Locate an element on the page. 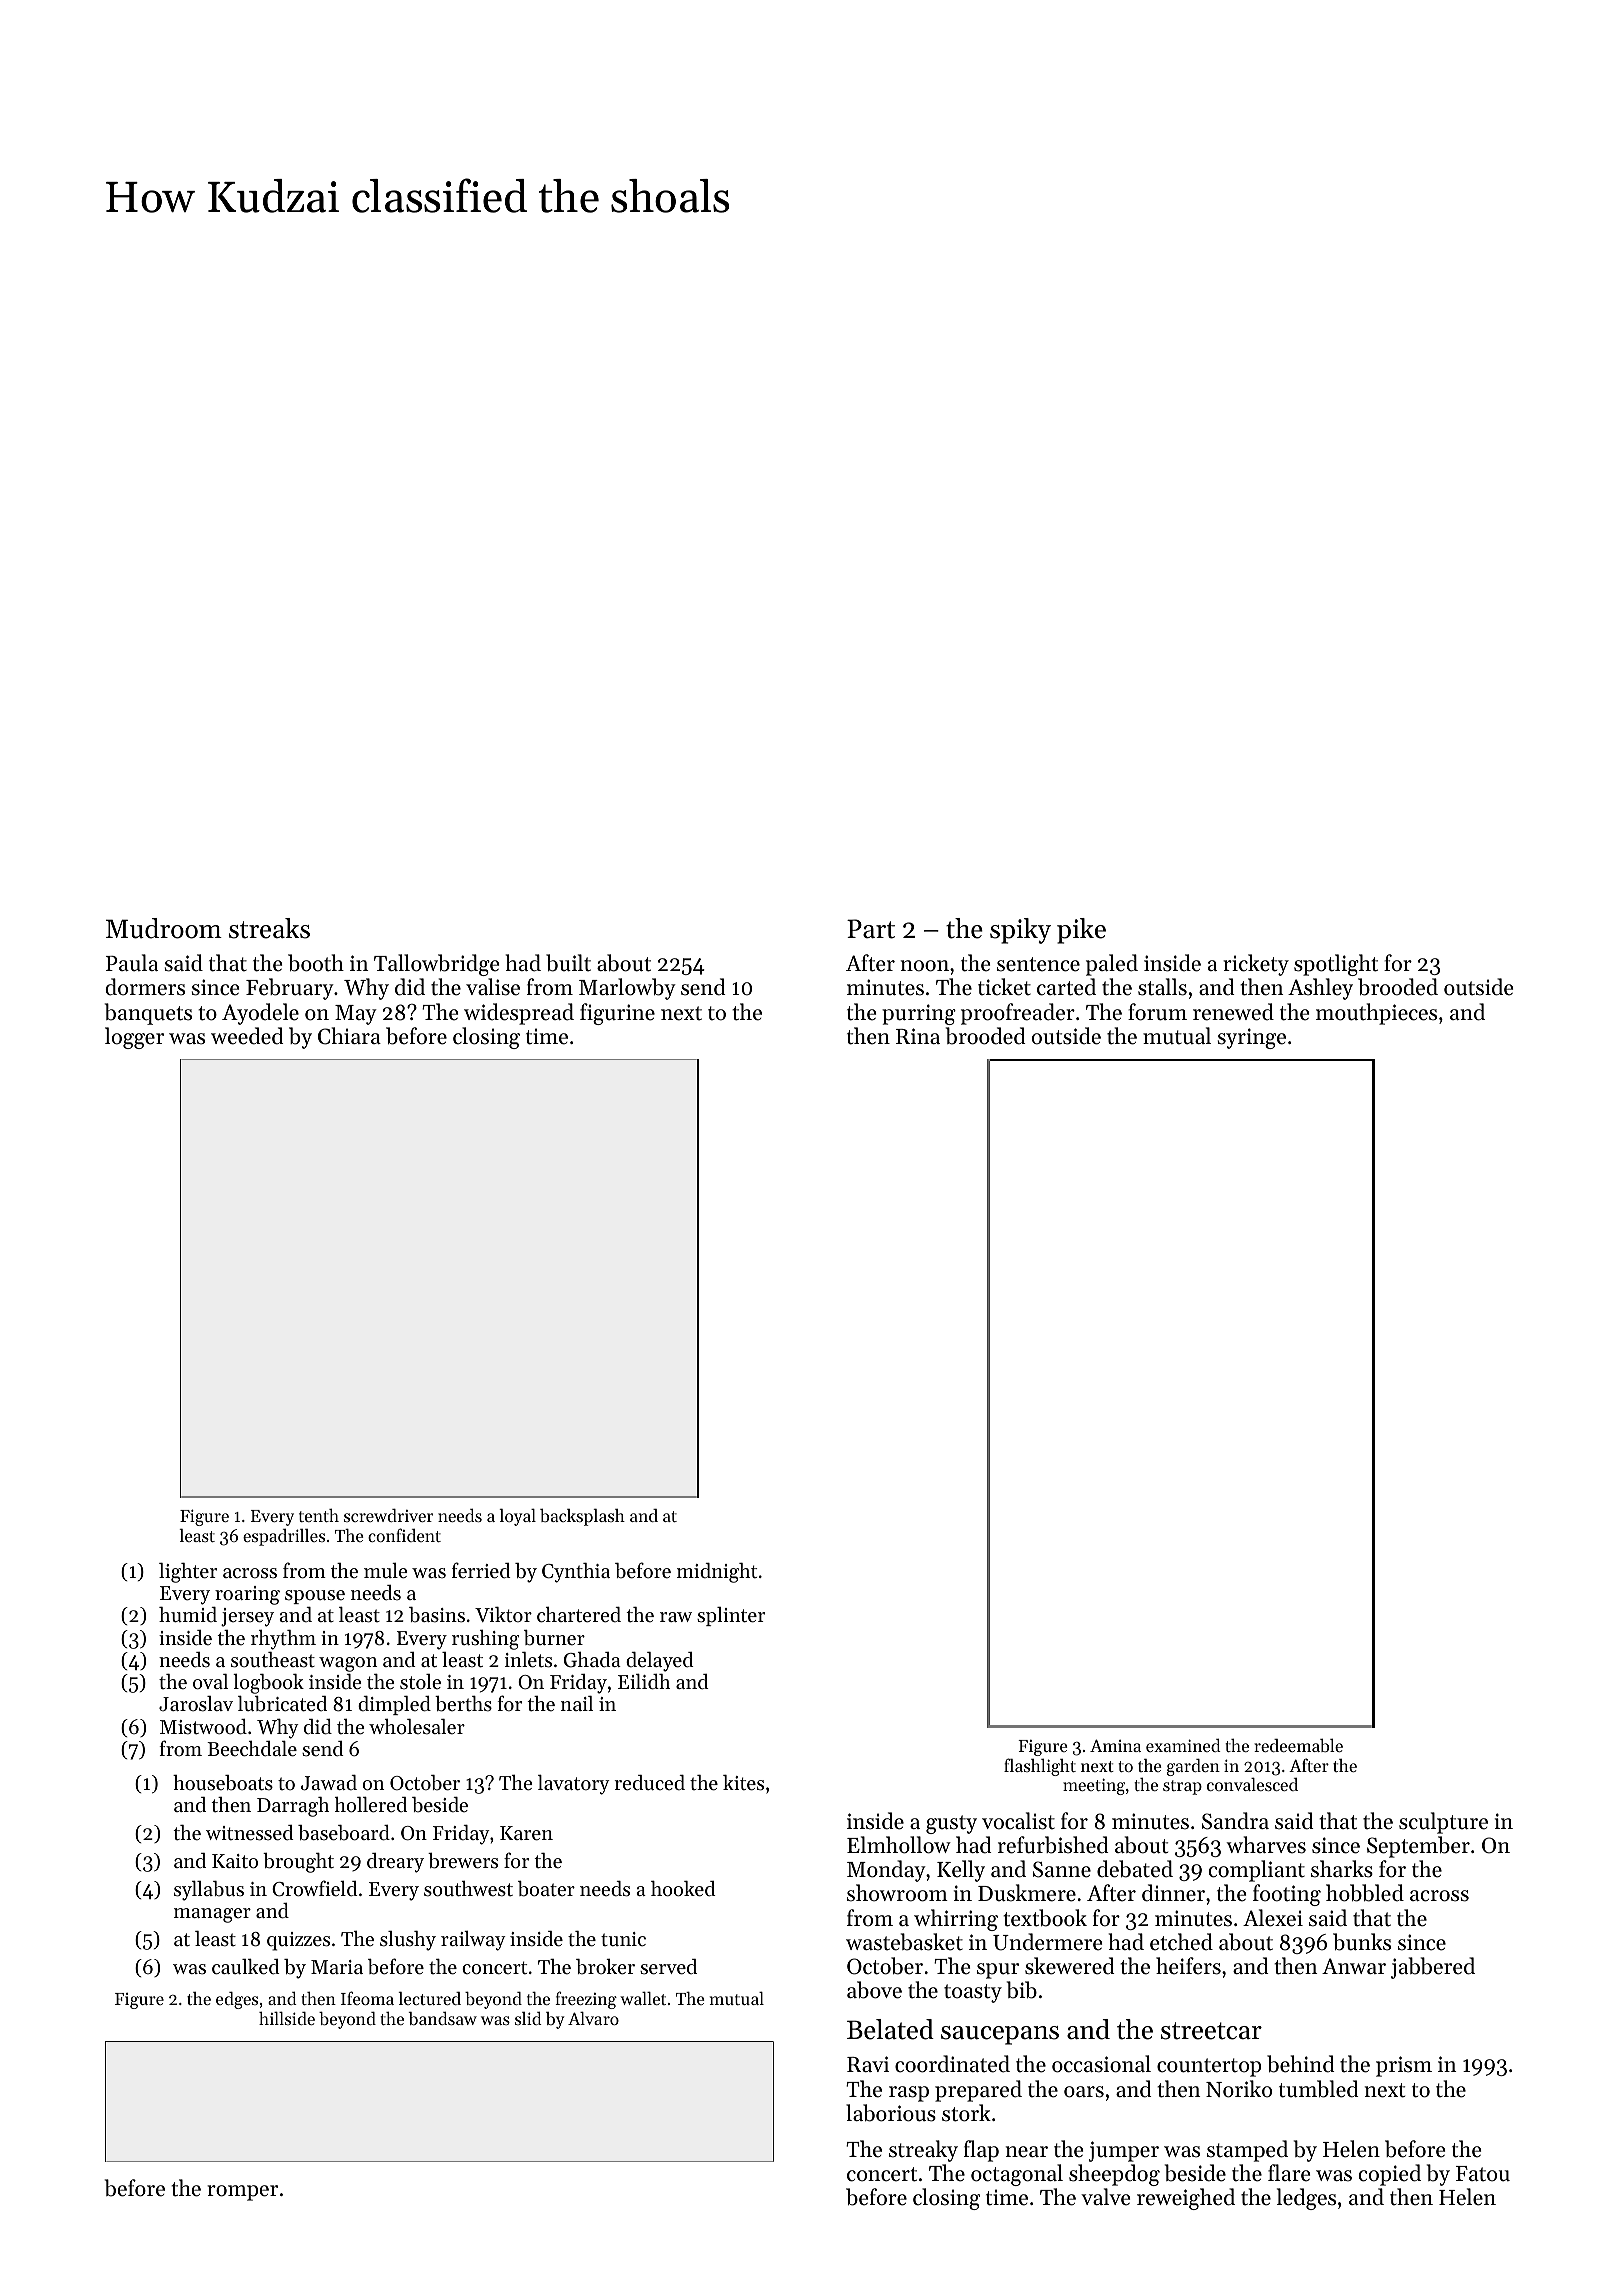  bandsaw is located at coordinates (443, 2018).
